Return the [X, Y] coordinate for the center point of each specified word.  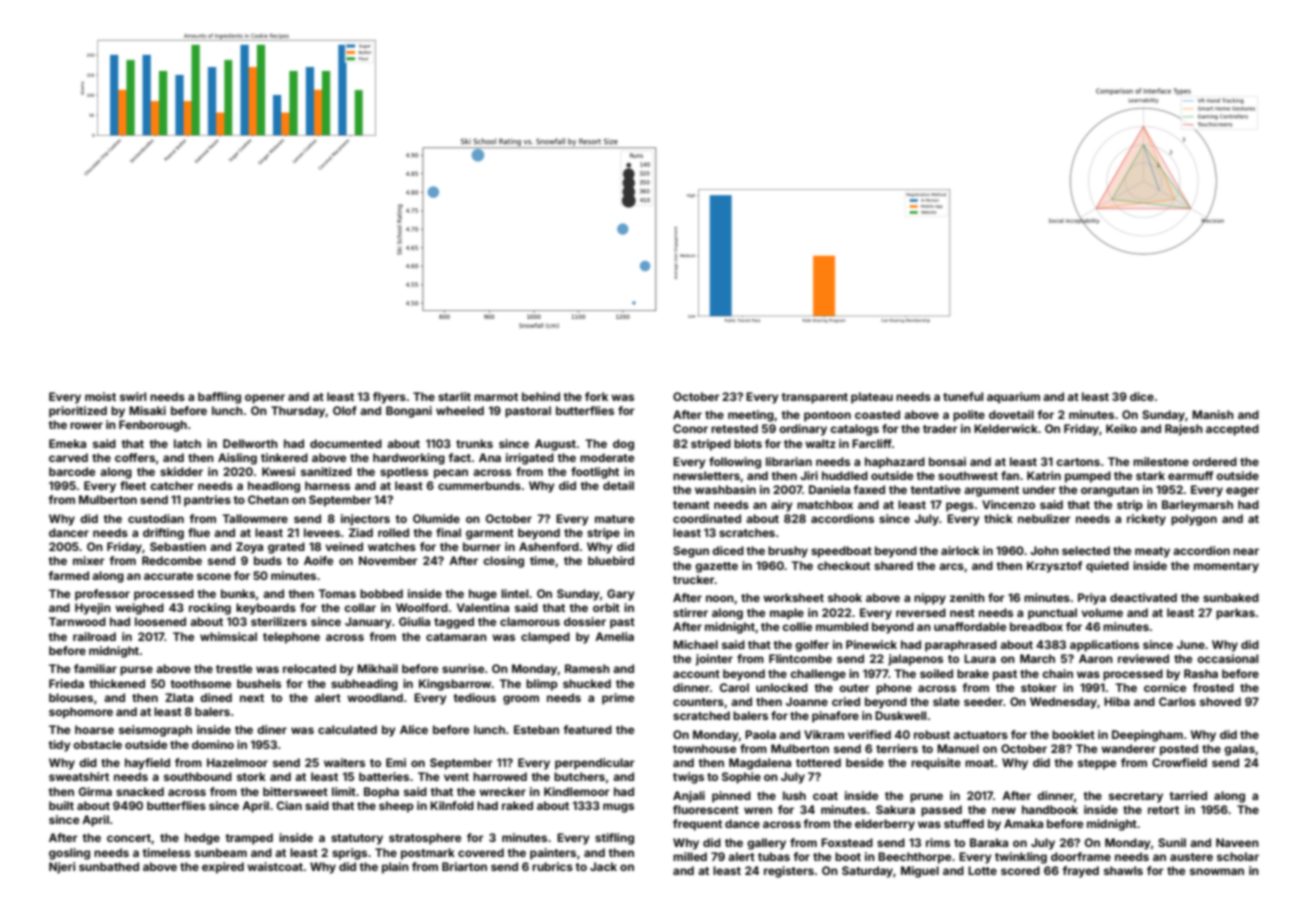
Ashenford [549, 546]
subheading [364, 685]
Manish [1213, 414]
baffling [219, 398]
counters [698, 702]
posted [1179, 750]
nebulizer [1044, 518]
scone [214, 576]
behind [541, 396]
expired [223, 868]
